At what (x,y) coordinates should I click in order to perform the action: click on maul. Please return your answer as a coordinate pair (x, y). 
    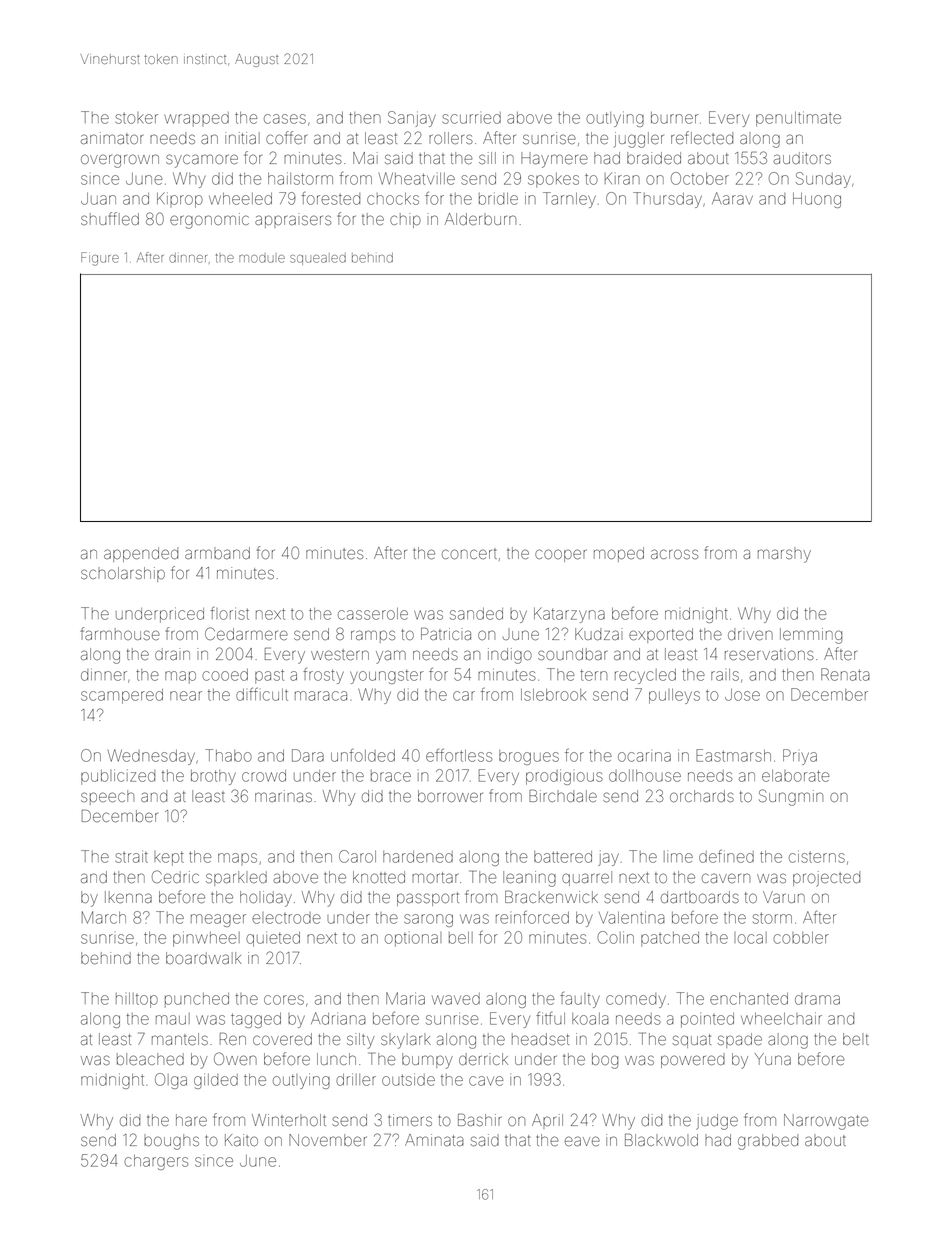
    Looking at the image, I should click on (173, 1019).
